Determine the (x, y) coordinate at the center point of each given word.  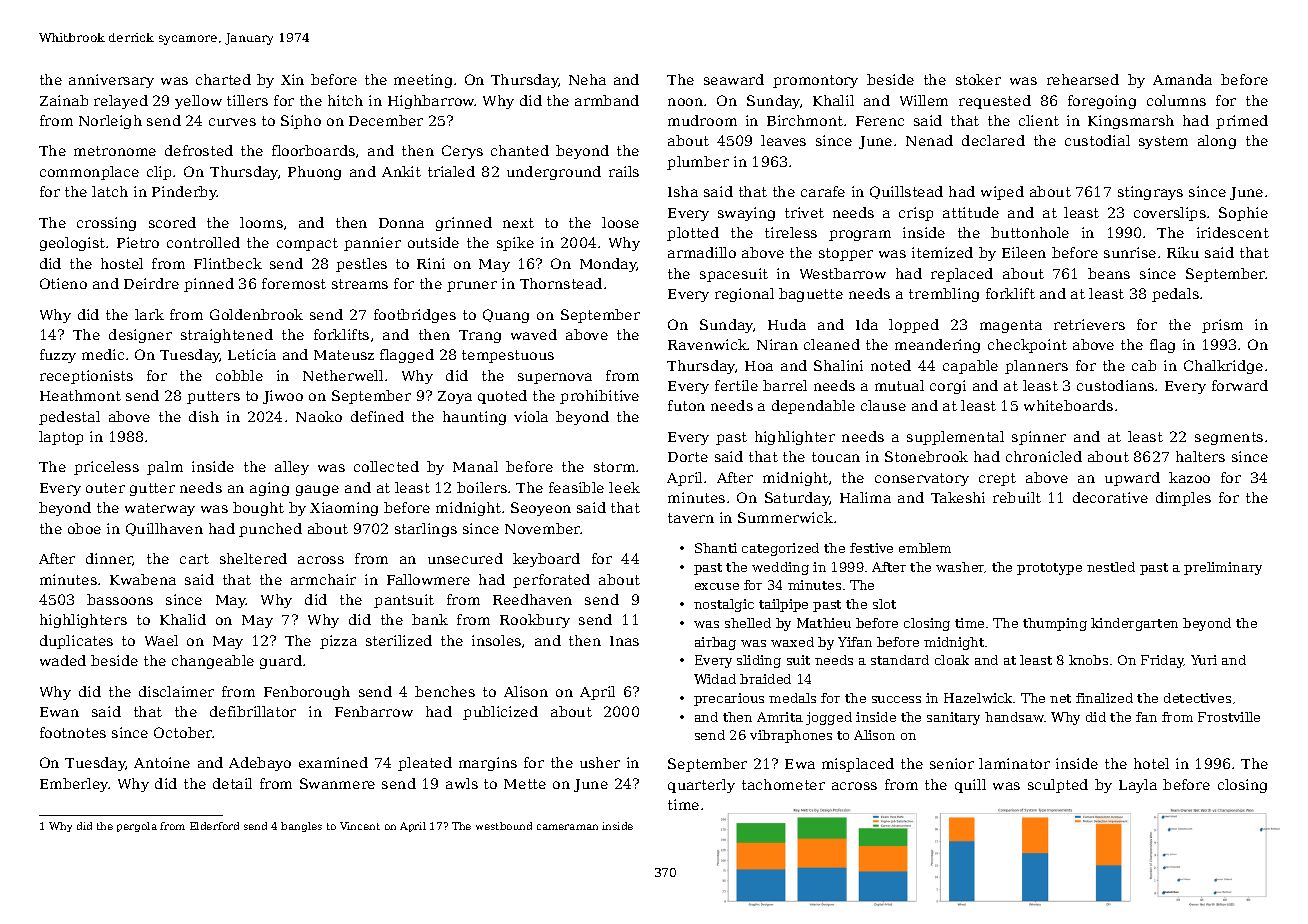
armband (607, 100)
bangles (301, 827)
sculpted (1058, 786)
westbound (504, 826)
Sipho (301, 122)
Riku (1183, 252)
